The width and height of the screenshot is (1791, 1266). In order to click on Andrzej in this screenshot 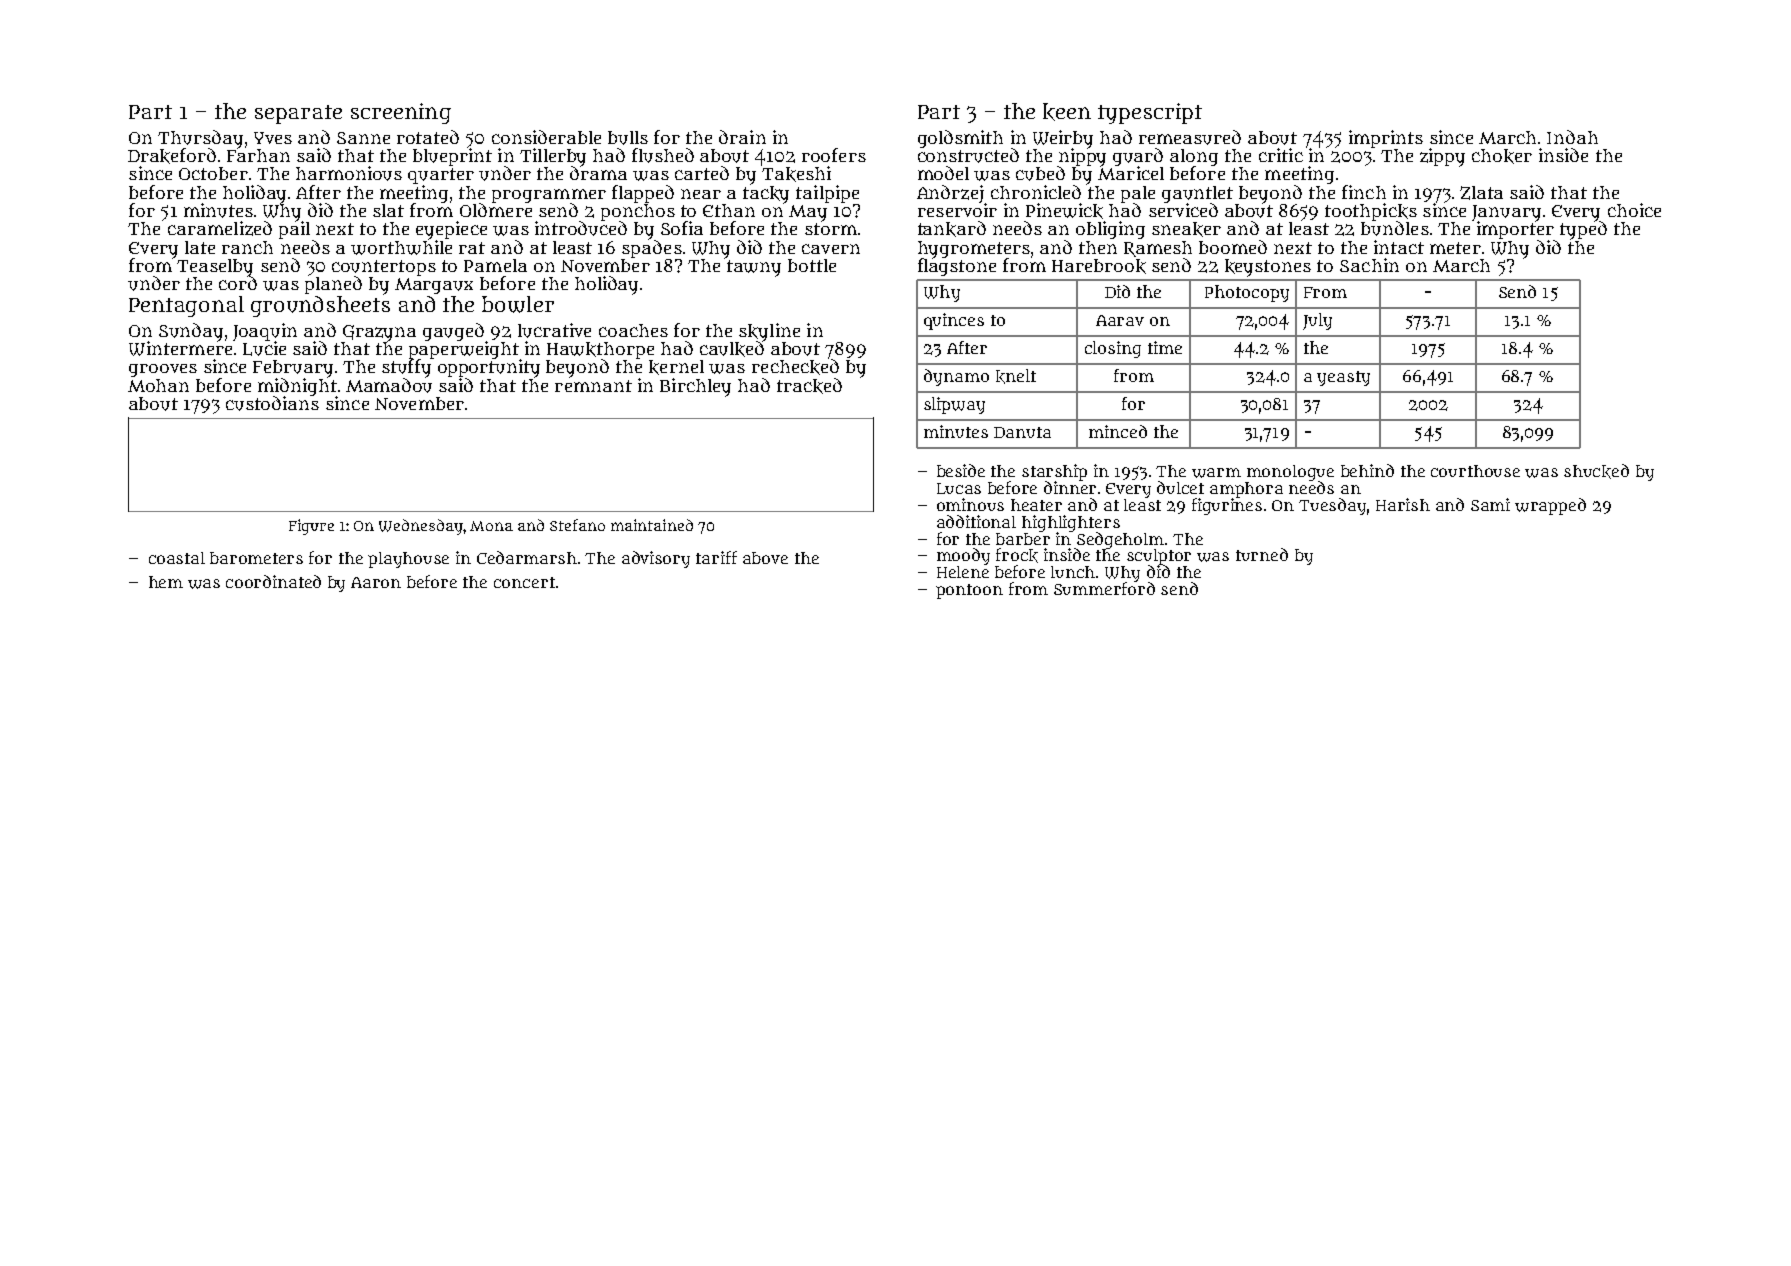, I will do `click(950, 194)`.
